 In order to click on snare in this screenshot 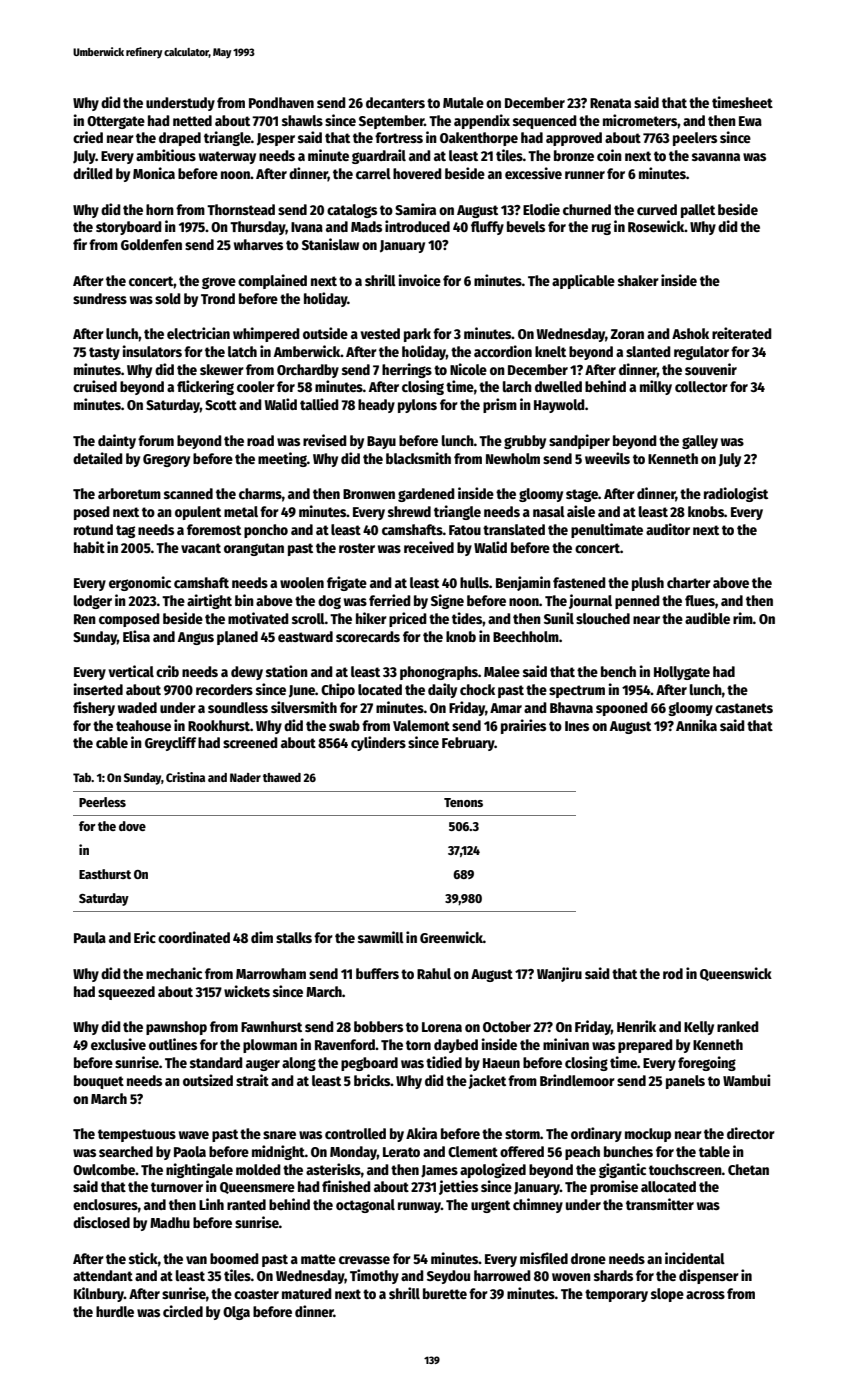, I will do `click(279, 1135)`.
